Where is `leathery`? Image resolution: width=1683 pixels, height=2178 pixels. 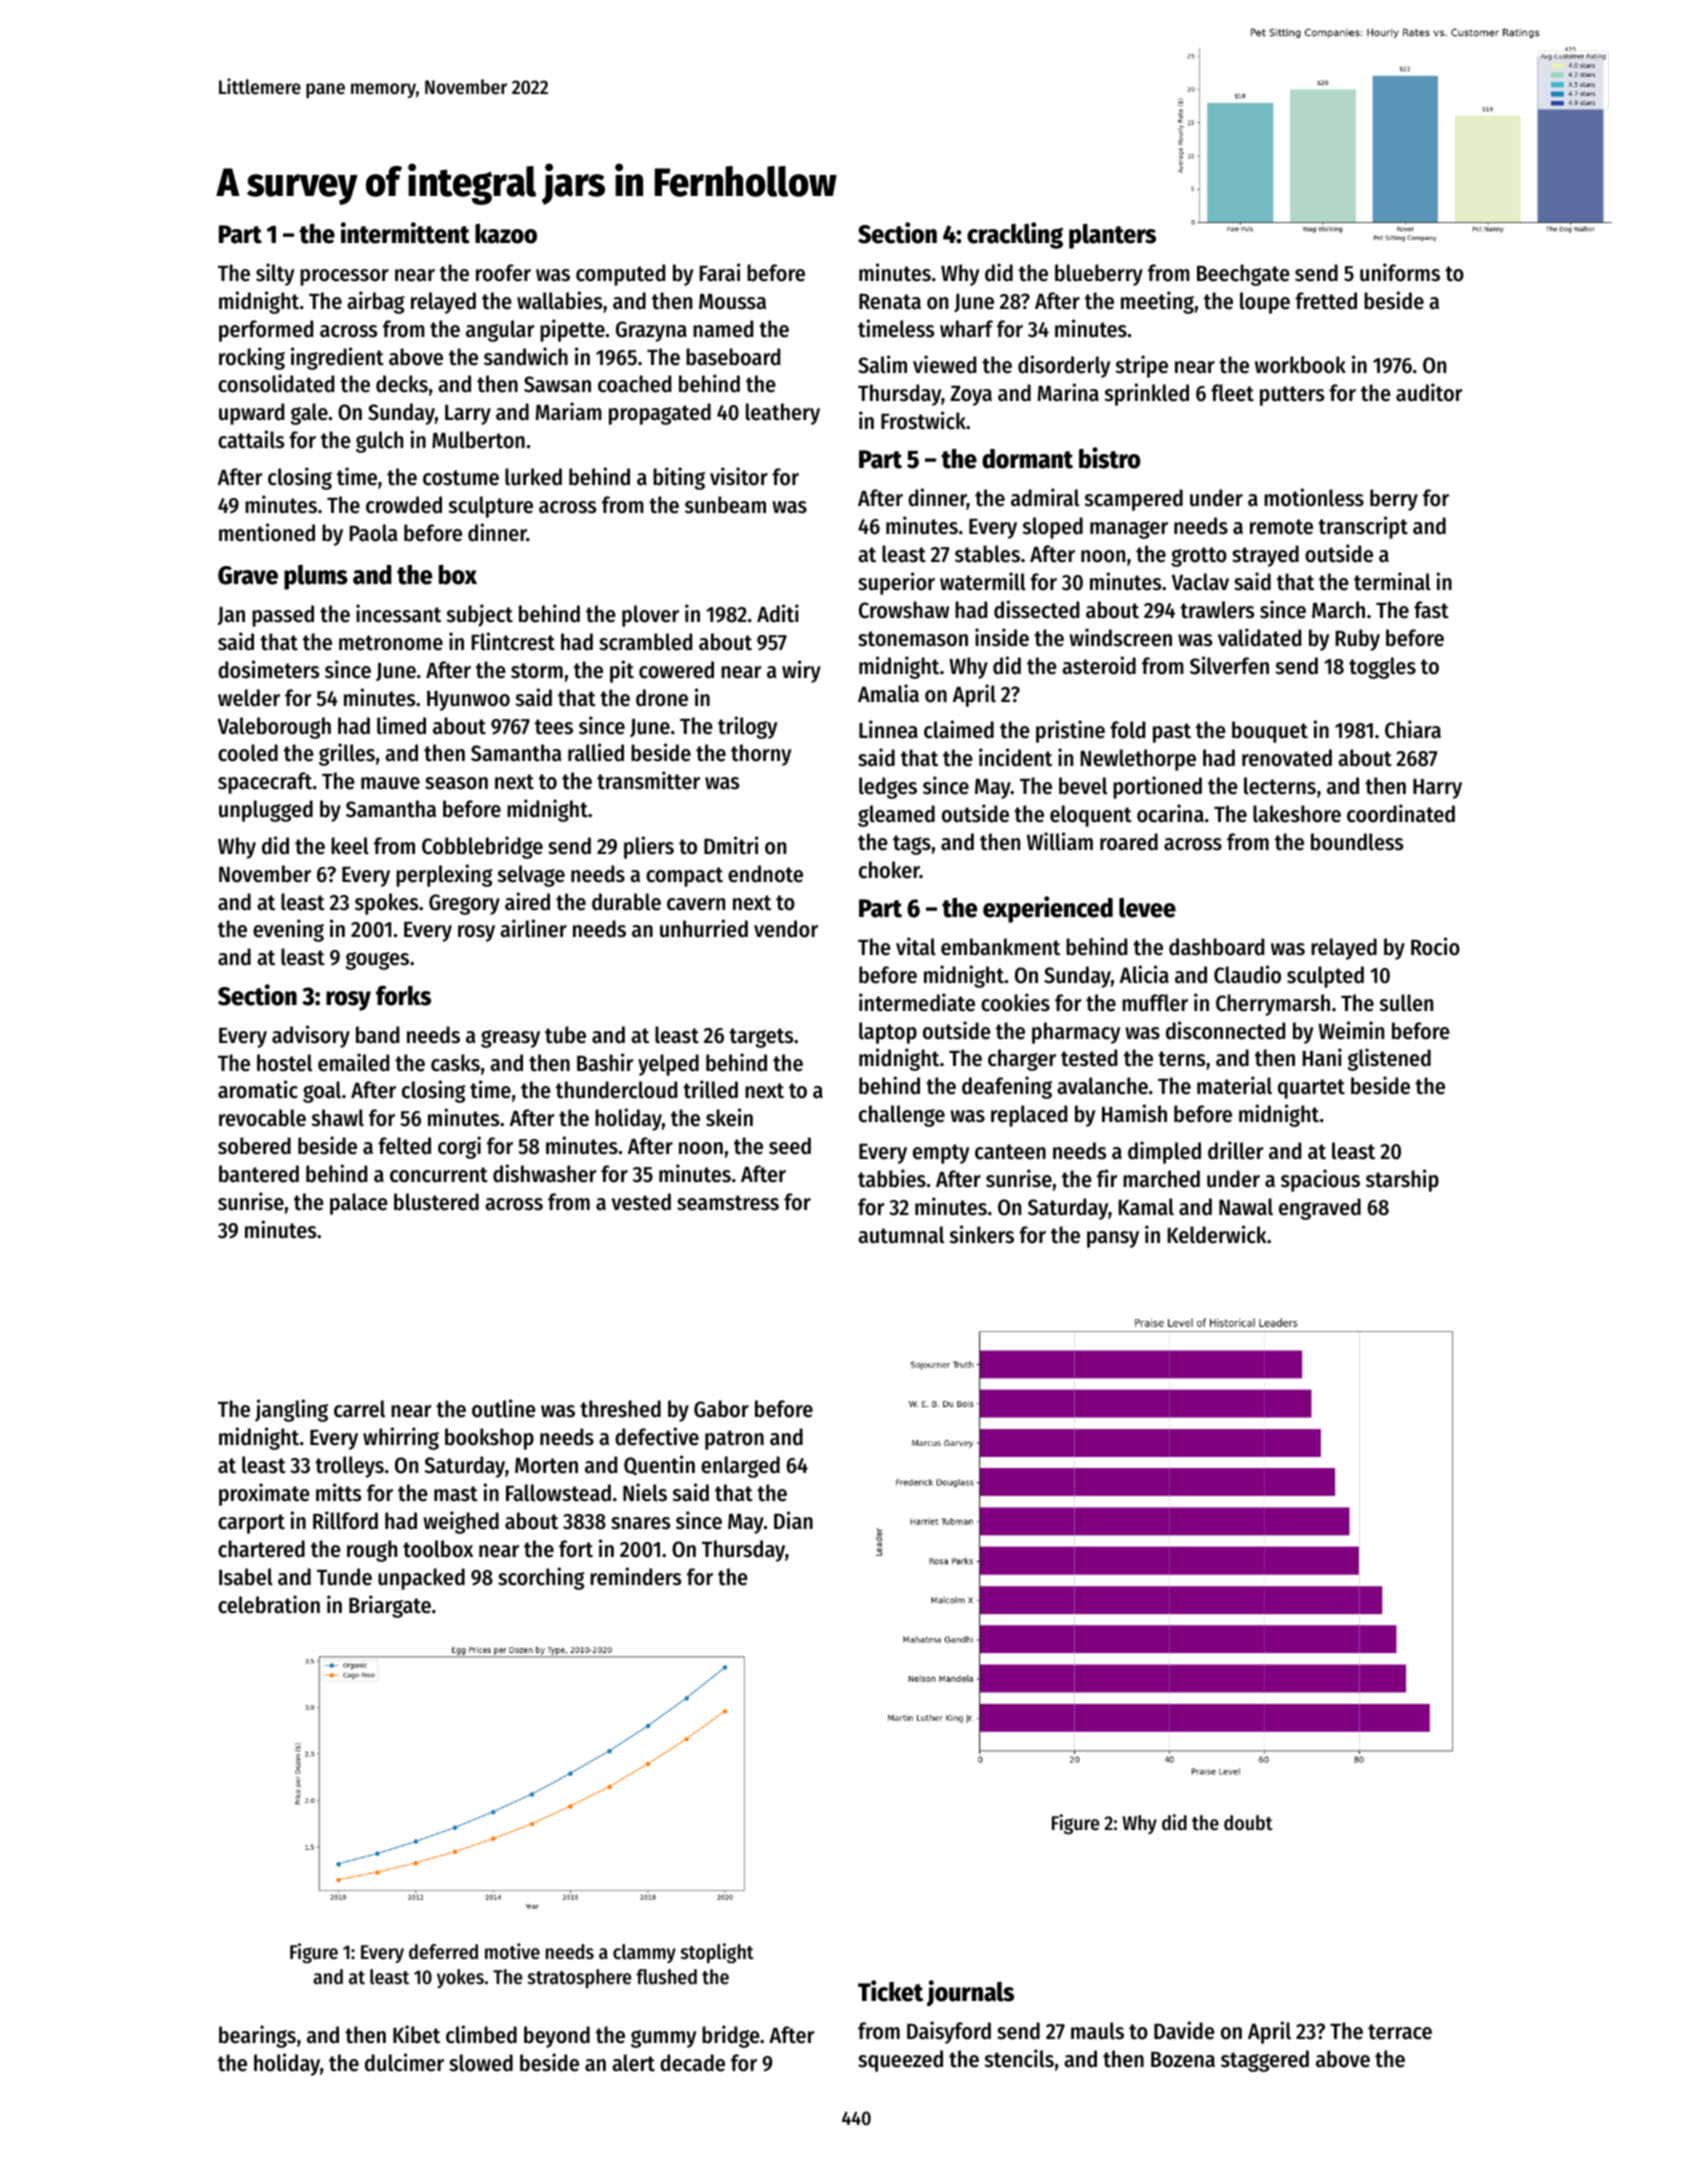
leathery is located at coordinates (783, 414).
